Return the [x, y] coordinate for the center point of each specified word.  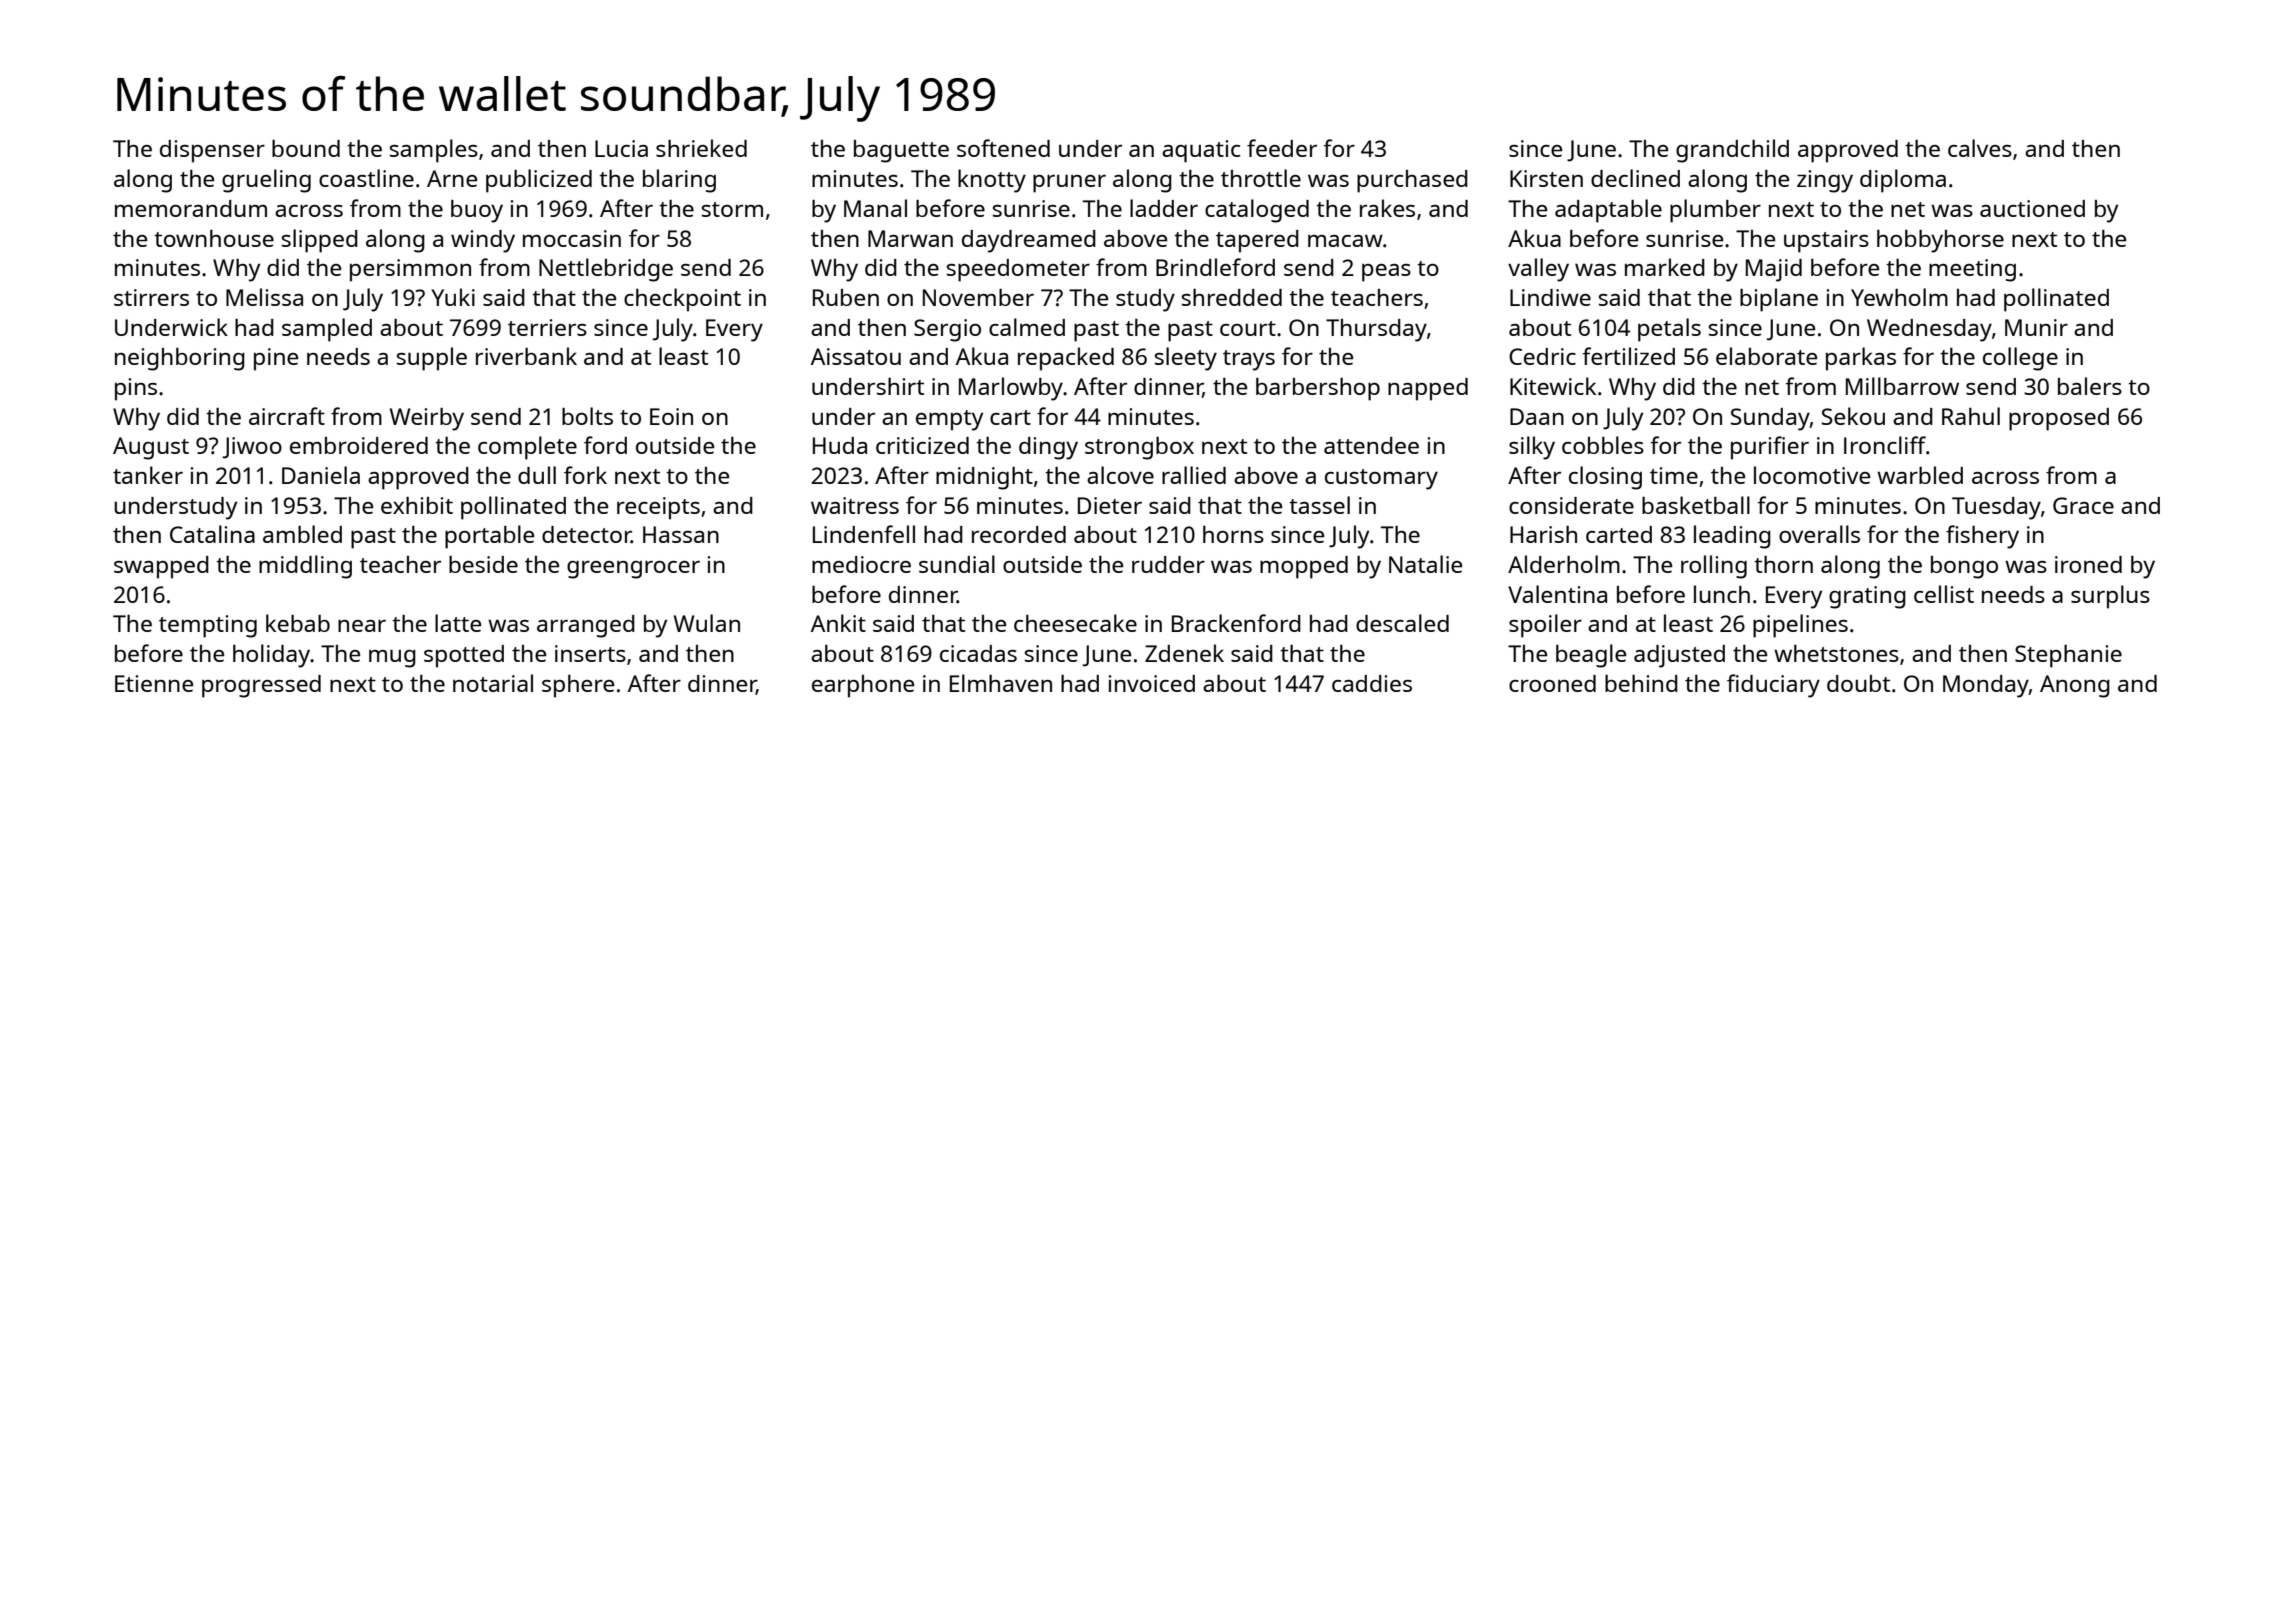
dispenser [212, 151]
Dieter [1110, 505]
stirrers [151, 297]
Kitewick [1553, 386]
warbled [1920, 475]
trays [1249, 360]
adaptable [1608, 211]
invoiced [1151, 683]
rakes [1387, 208]
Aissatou [856, 356]
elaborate [1766, 356]
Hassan [681, 534]
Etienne [154, 683]
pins [136, 389]
